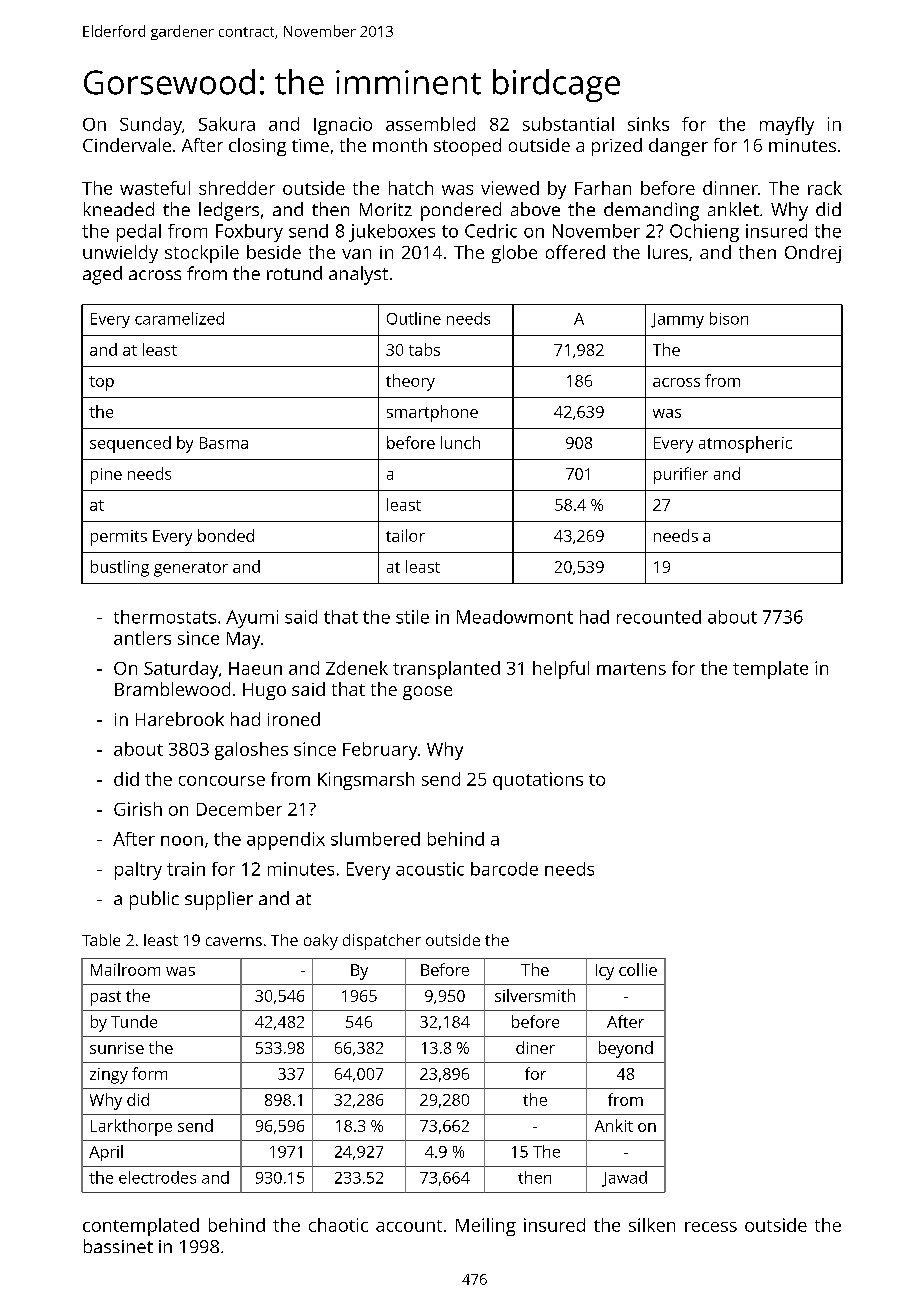 The image size is (924, 1308). What do you see at coordinates (432, 413) in the screenshot?
I see `smartphone` at bounding box center [432, 413].
